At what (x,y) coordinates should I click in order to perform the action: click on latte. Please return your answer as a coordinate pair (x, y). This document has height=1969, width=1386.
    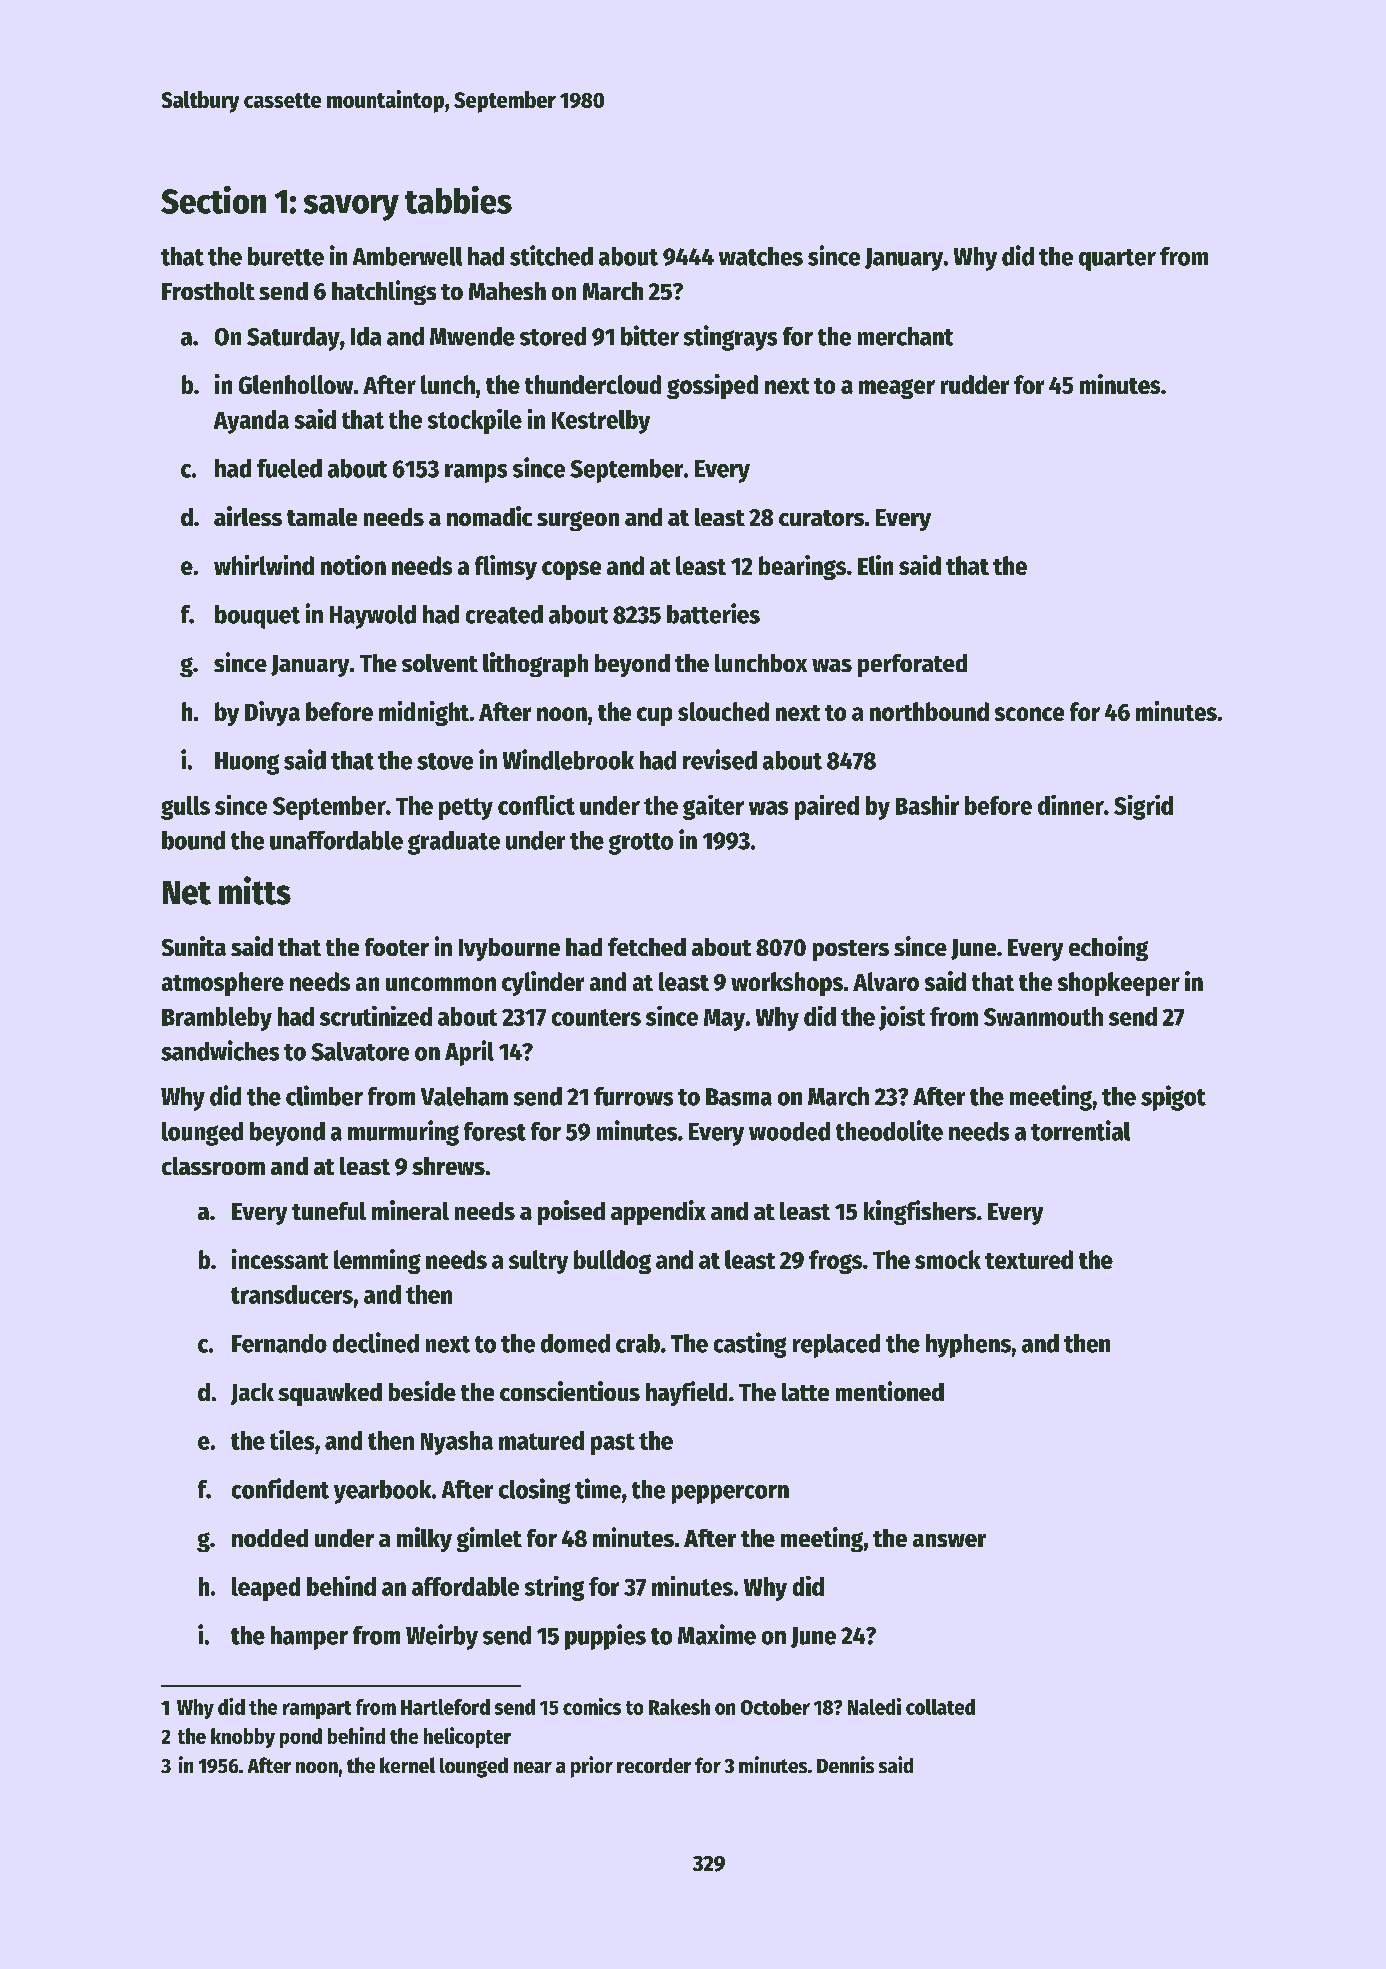
    Looking at the image, I should click on (805, 1392).
